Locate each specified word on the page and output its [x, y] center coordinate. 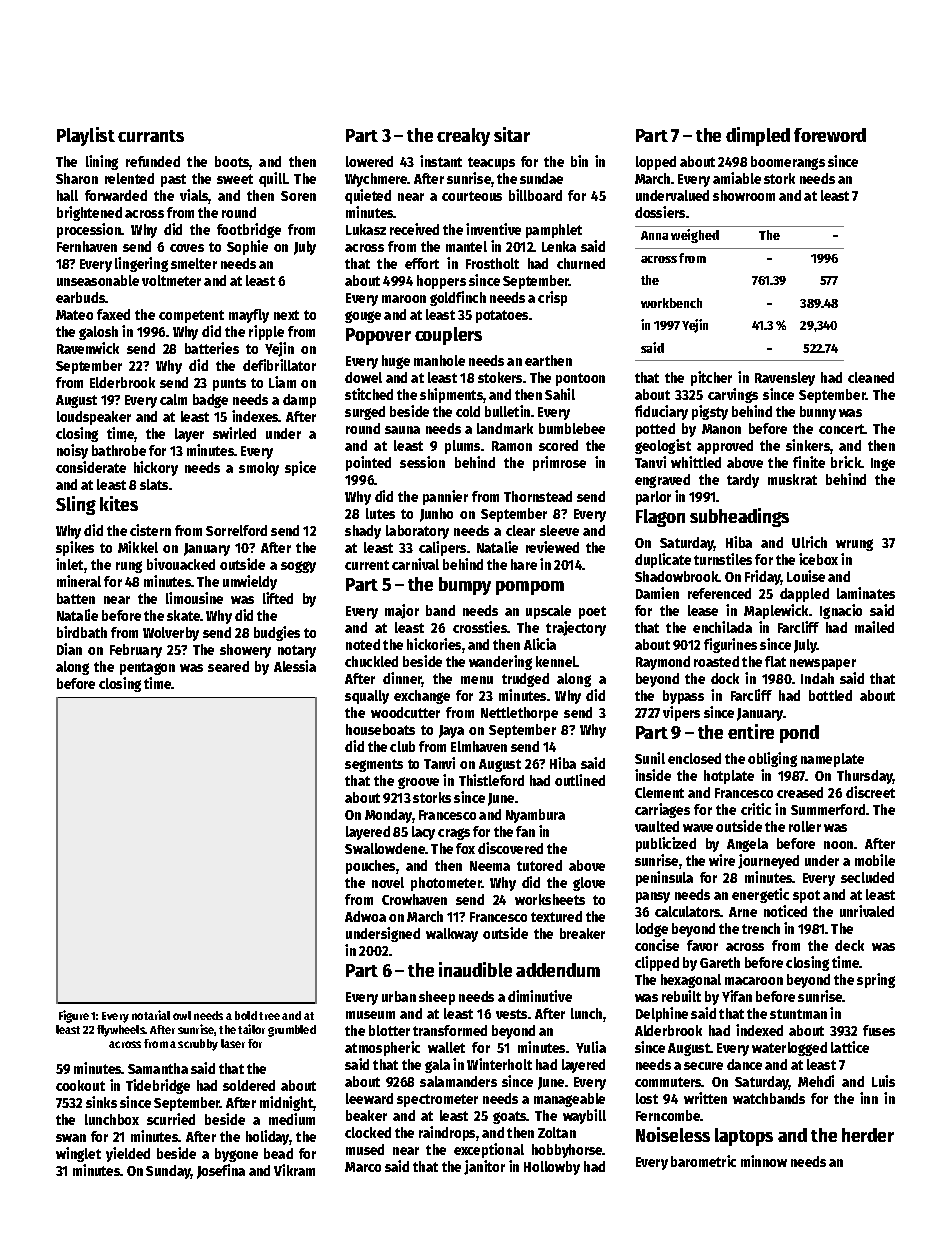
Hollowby [552, 1168]
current [367, 565]
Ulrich [809, 542]
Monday [389, 816]
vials [194, 196]
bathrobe [119, 450]
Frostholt [492, 263]
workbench [671, 303]
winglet [78, 1154]
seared [228, 666]
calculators [688, 911]
